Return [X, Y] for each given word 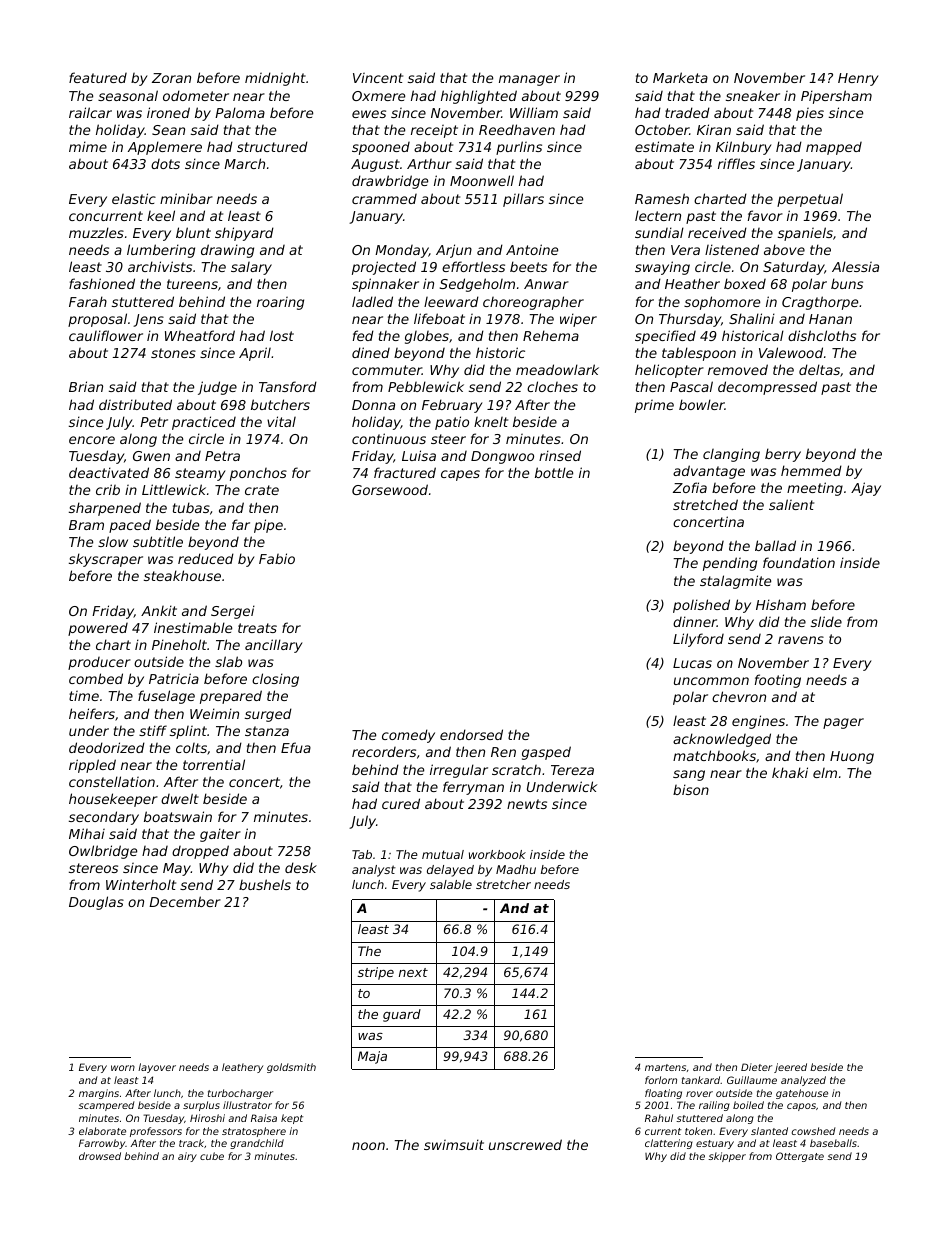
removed [738, 369]
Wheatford [200, 335]
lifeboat [439, 318]
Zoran [171, 78]
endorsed [471, 734]
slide [826, 621]
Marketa [680, 77]
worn [123, 1068]
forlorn [661, 1080]
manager [529, 80]
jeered [790, 1068]
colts [191, 748]
